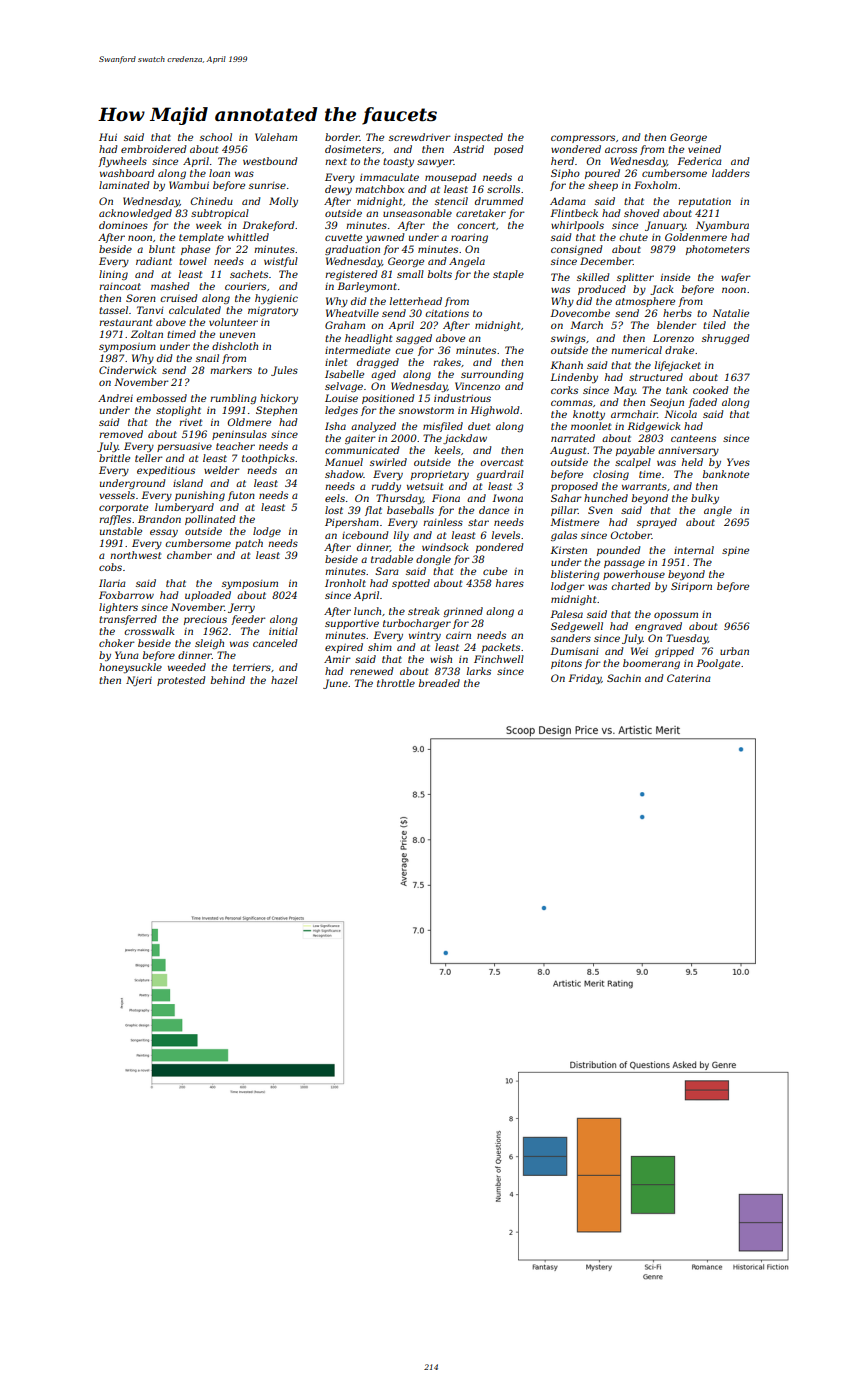 The width and height of the document is (849, 1400). Describe the element at coordinates (115, 398) in the document. I see `Andrei` at that location.
